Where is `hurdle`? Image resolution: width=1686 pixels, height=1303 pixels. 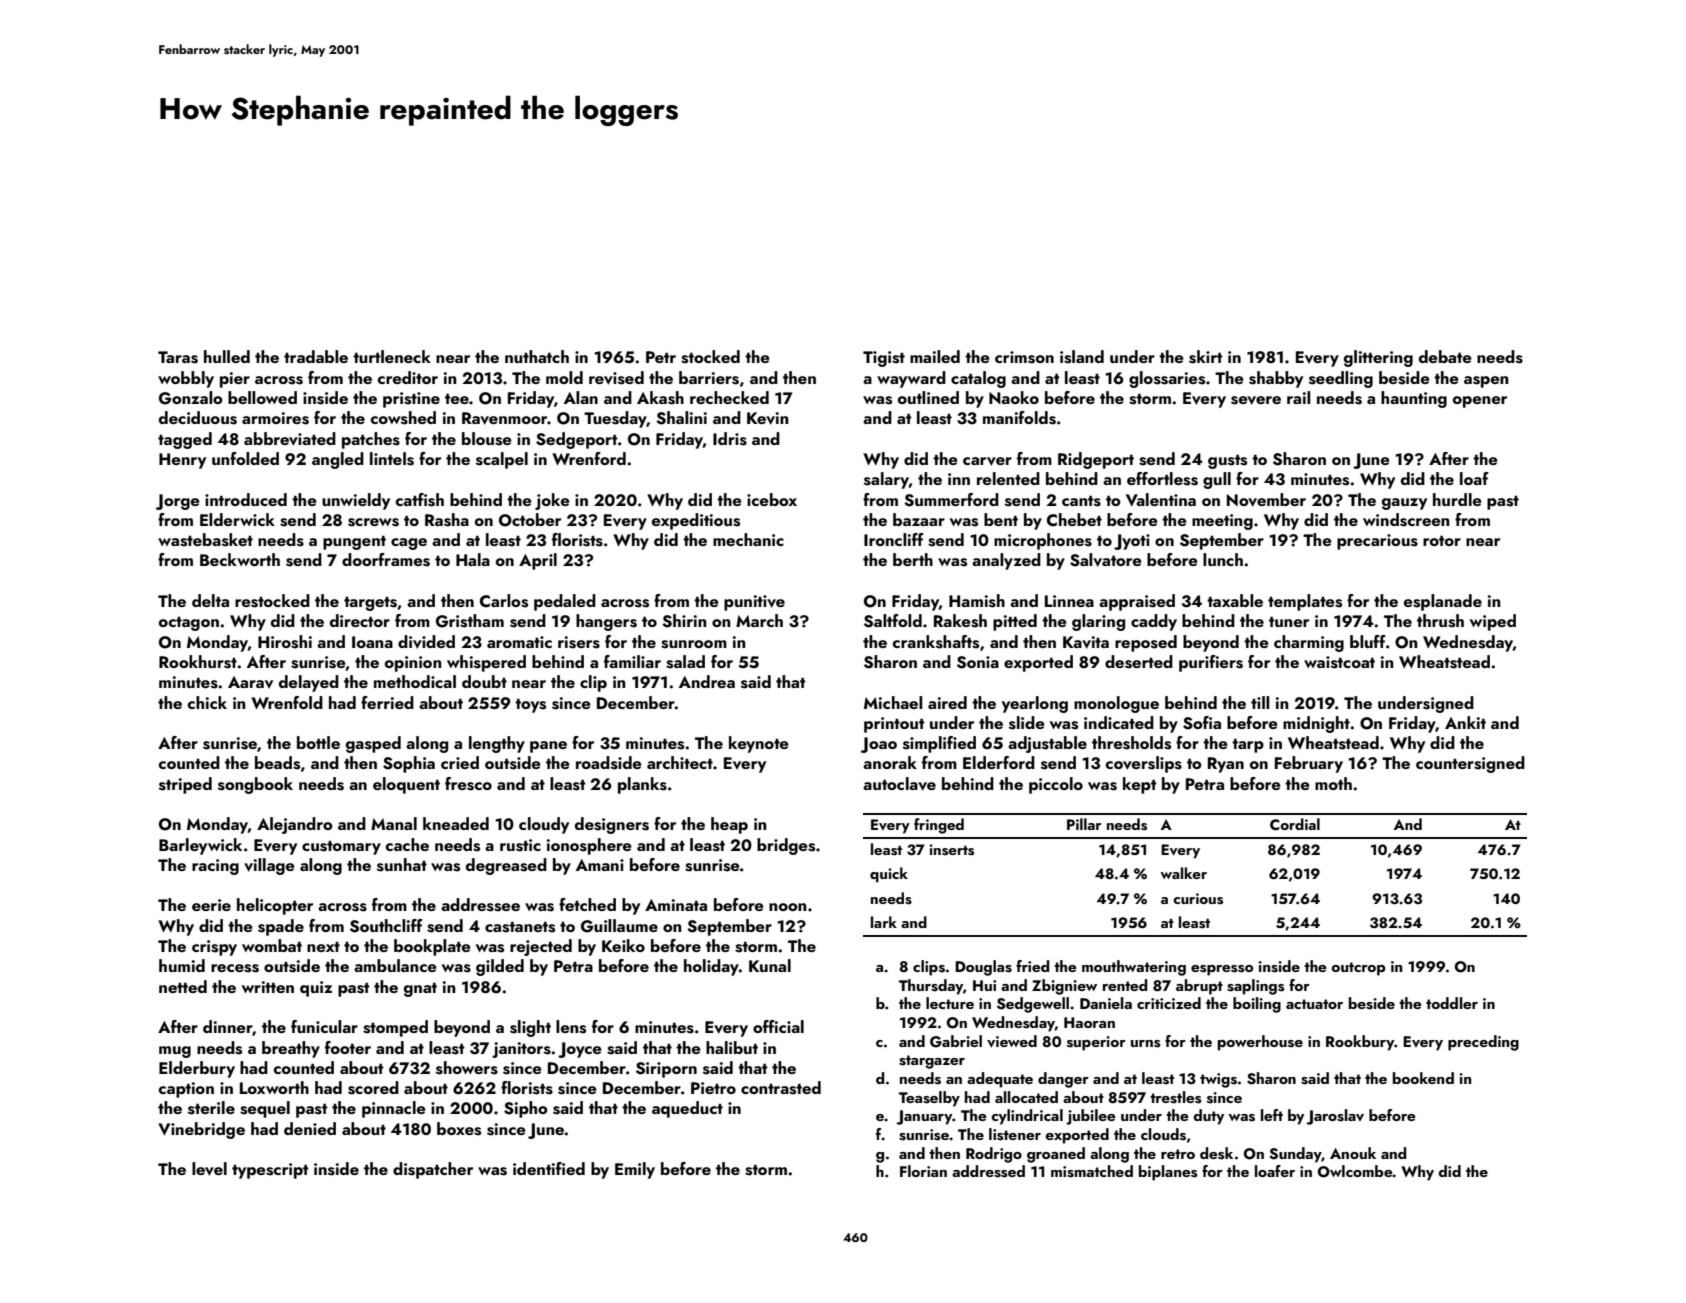
hurdle is located at coordinates (1457, 499).
